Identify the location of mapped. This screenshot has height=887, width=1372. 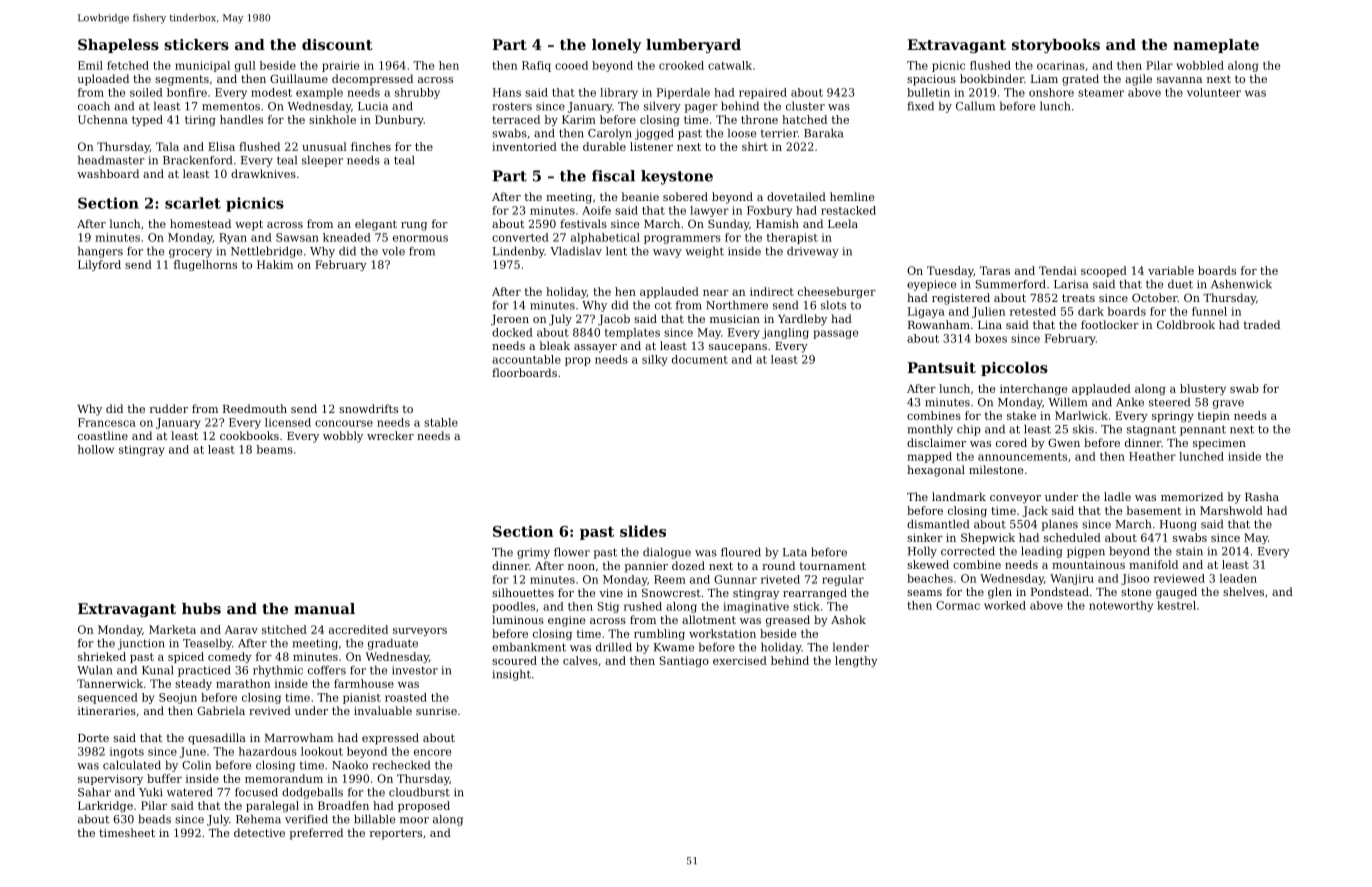
(929, 457).
